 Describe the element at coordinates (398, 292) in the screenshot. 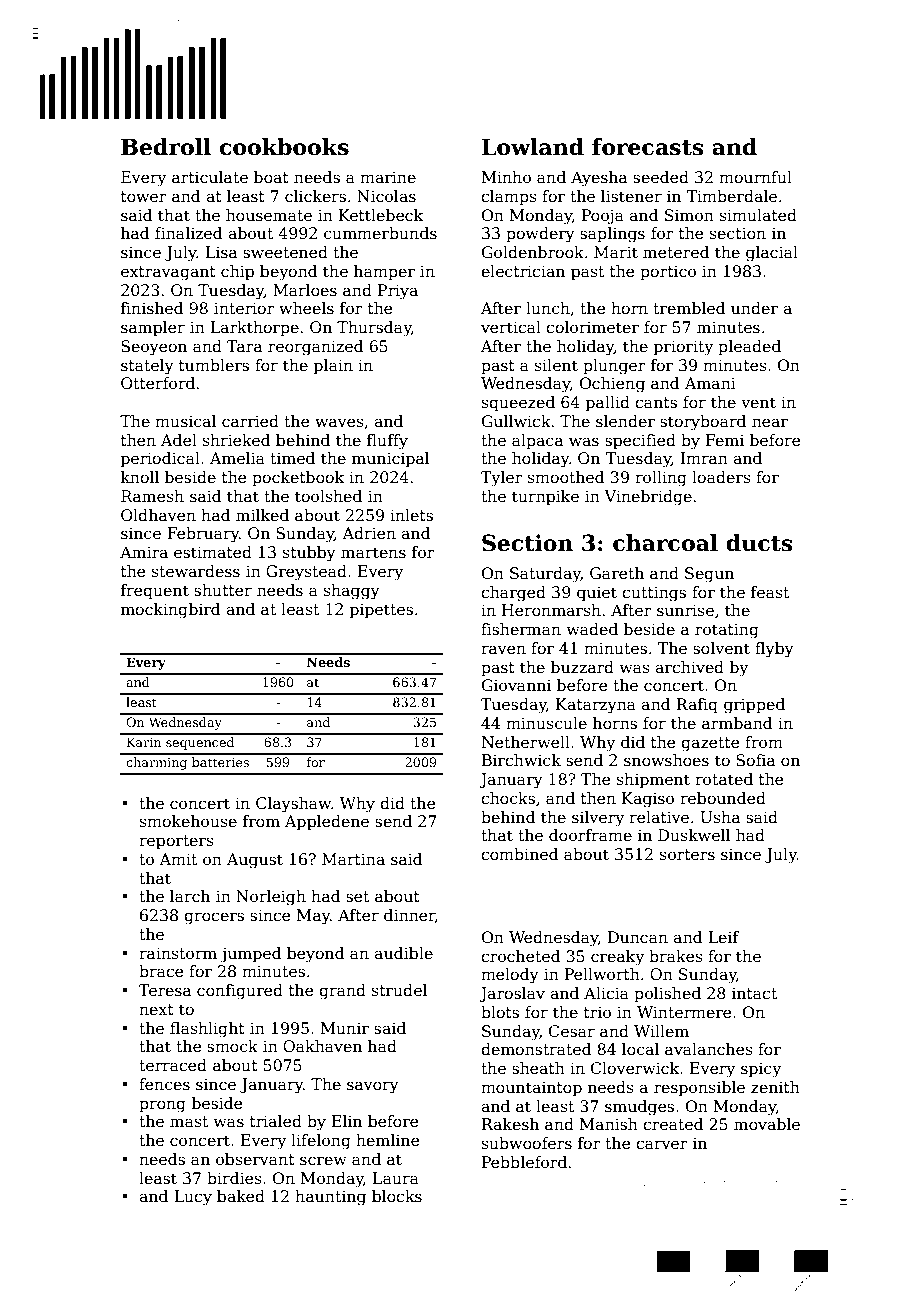

I see `Priya` at that location.
